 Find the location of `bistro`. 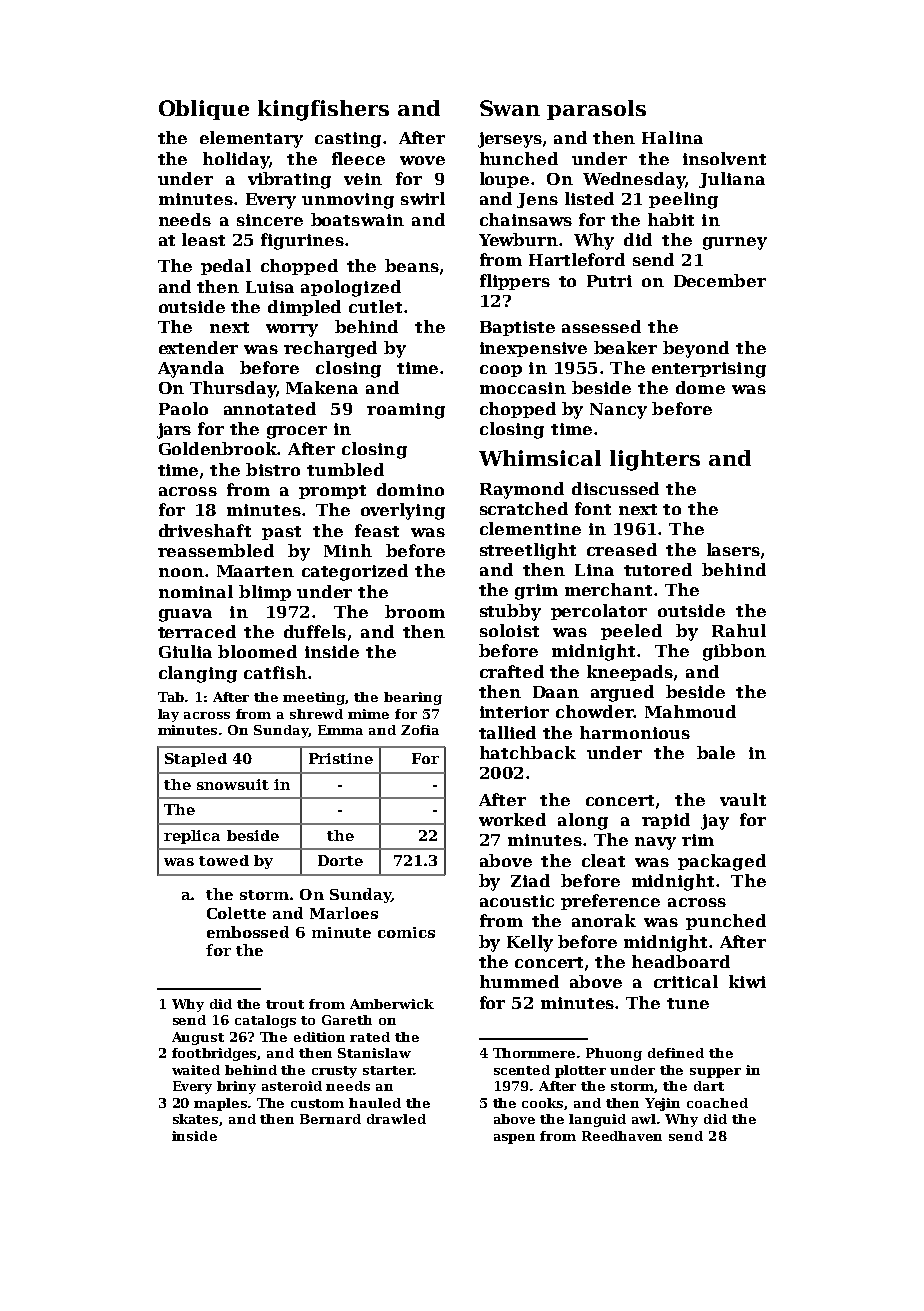

bistro is located at coordinates (273, 469).
